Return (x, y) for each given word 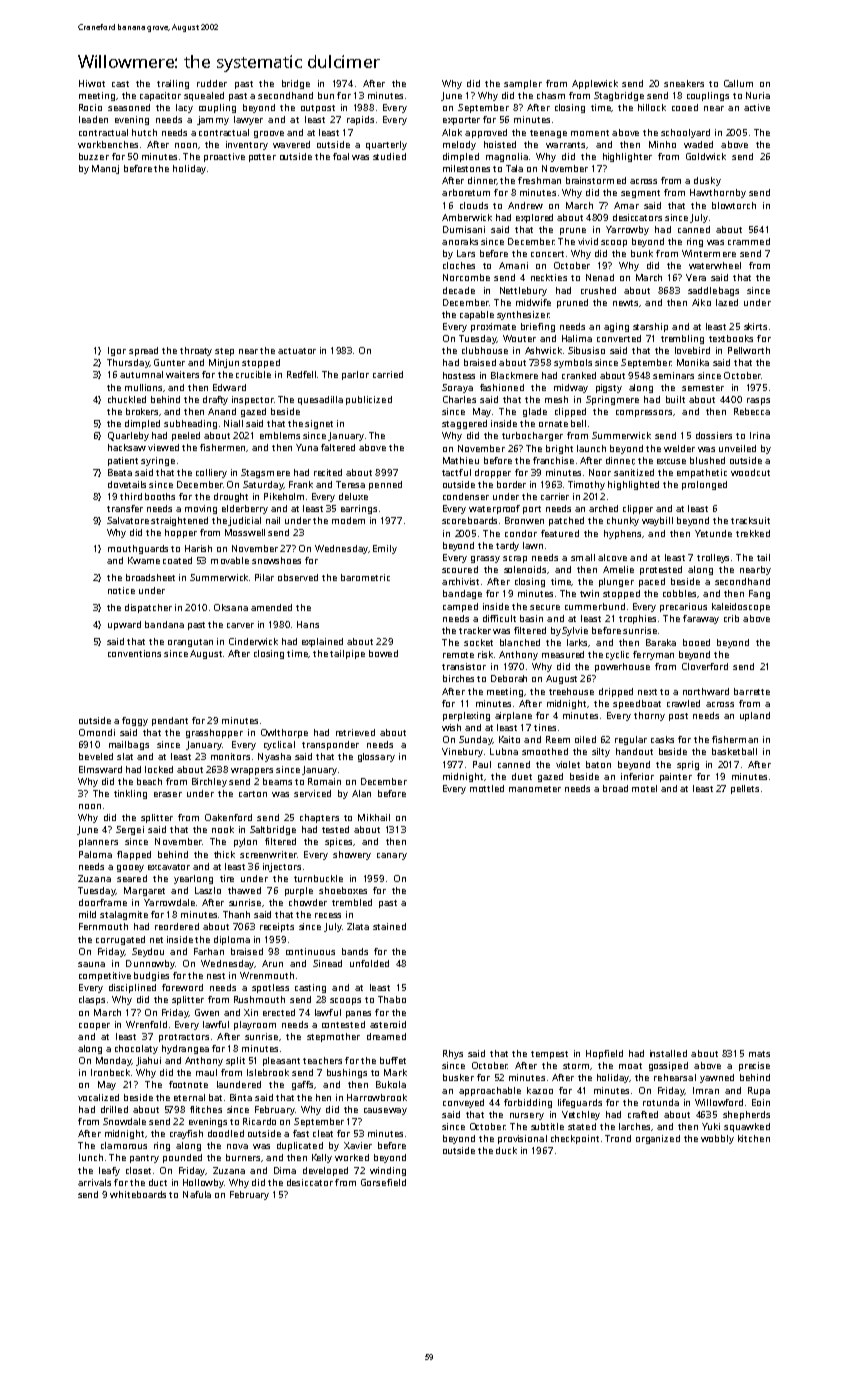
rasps (758, 401)
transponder (330, 745)
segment (640, 194)
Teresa (350, 484)
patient (123, 461)
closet (138, 1170)
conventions (134, 653)
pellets (745, 789)
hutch (144, 132)
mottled (487, 788)
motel (644, 788)
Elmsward (100, 769)
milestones (466, 168)
